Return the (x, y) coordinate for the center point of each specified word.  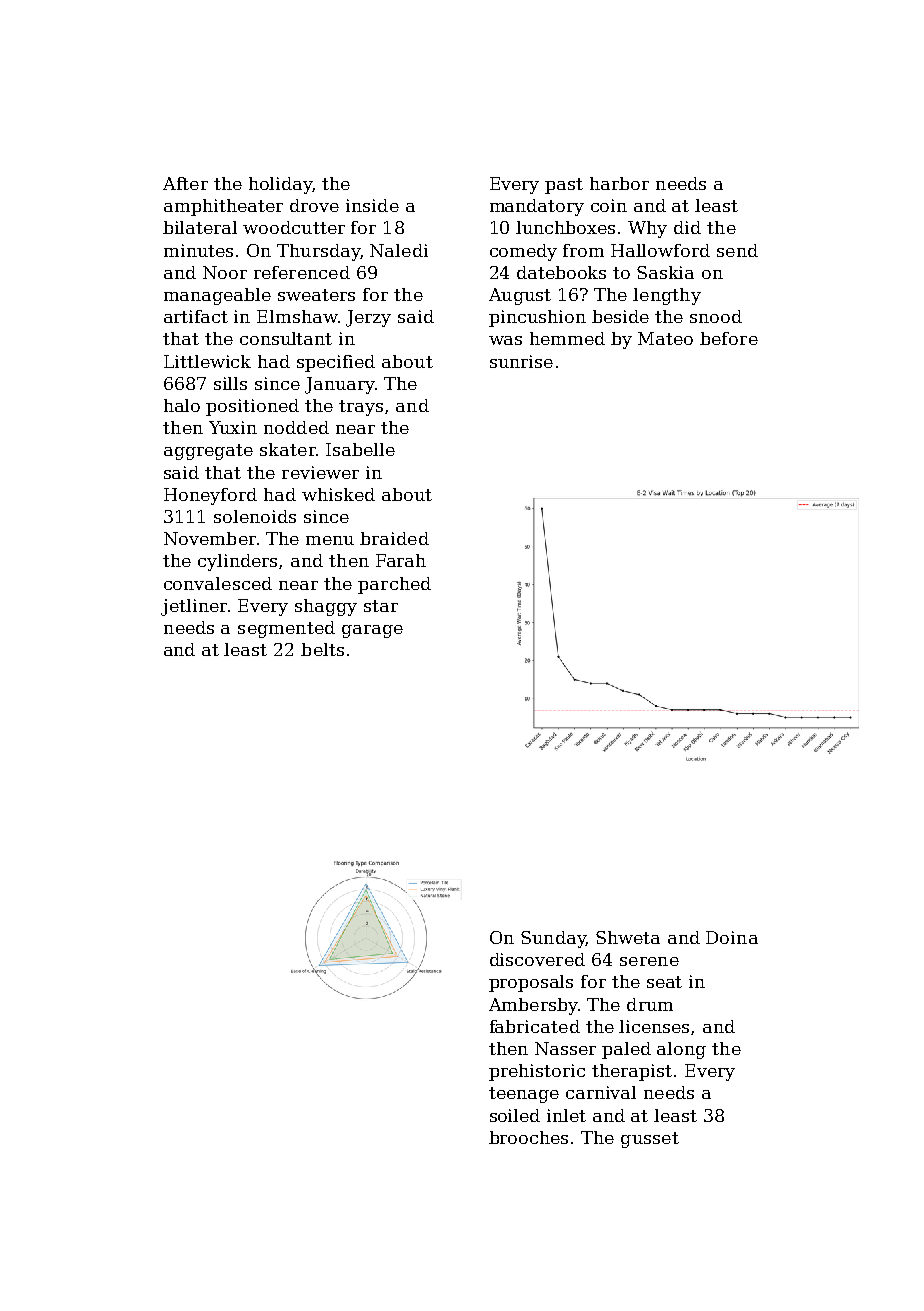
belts (322, 649)
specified (336, 363)
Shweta (628, 937)
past (564, 186)
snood (716, 316)
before (729, 338)
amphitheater (223, 207)
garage (372, 631)
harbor (619, 183)
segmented (286, 629)
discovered (537, 959)
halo (182, 405)
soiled (515, 1115)
